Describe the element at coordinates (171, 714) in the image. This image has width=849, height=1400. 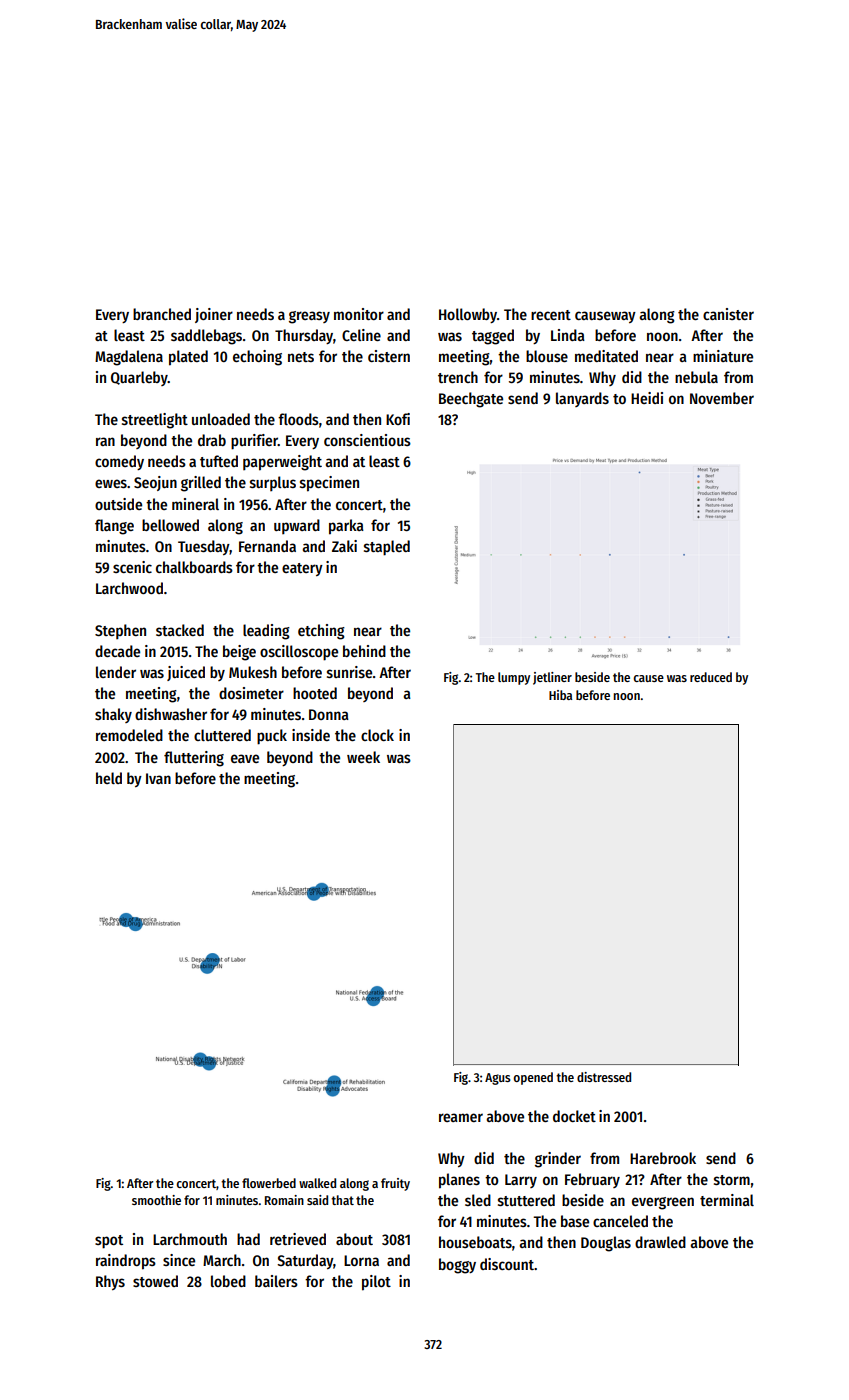
I see `dishwasher` at that location.
